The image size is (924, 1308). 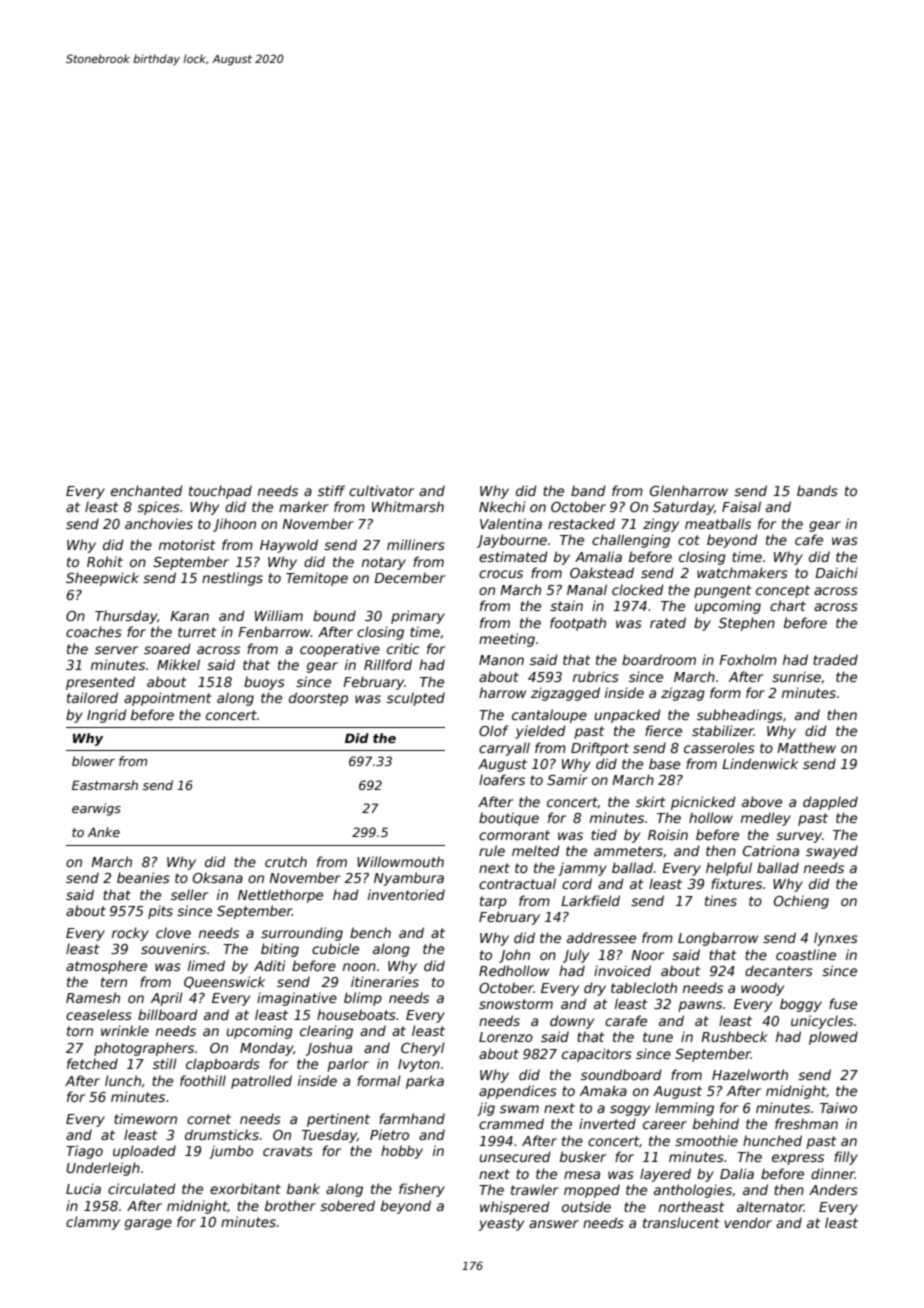 What do you see at coordinates (147, 490) in the image?
I see `enchanted` at bounding box center [147, 490].
